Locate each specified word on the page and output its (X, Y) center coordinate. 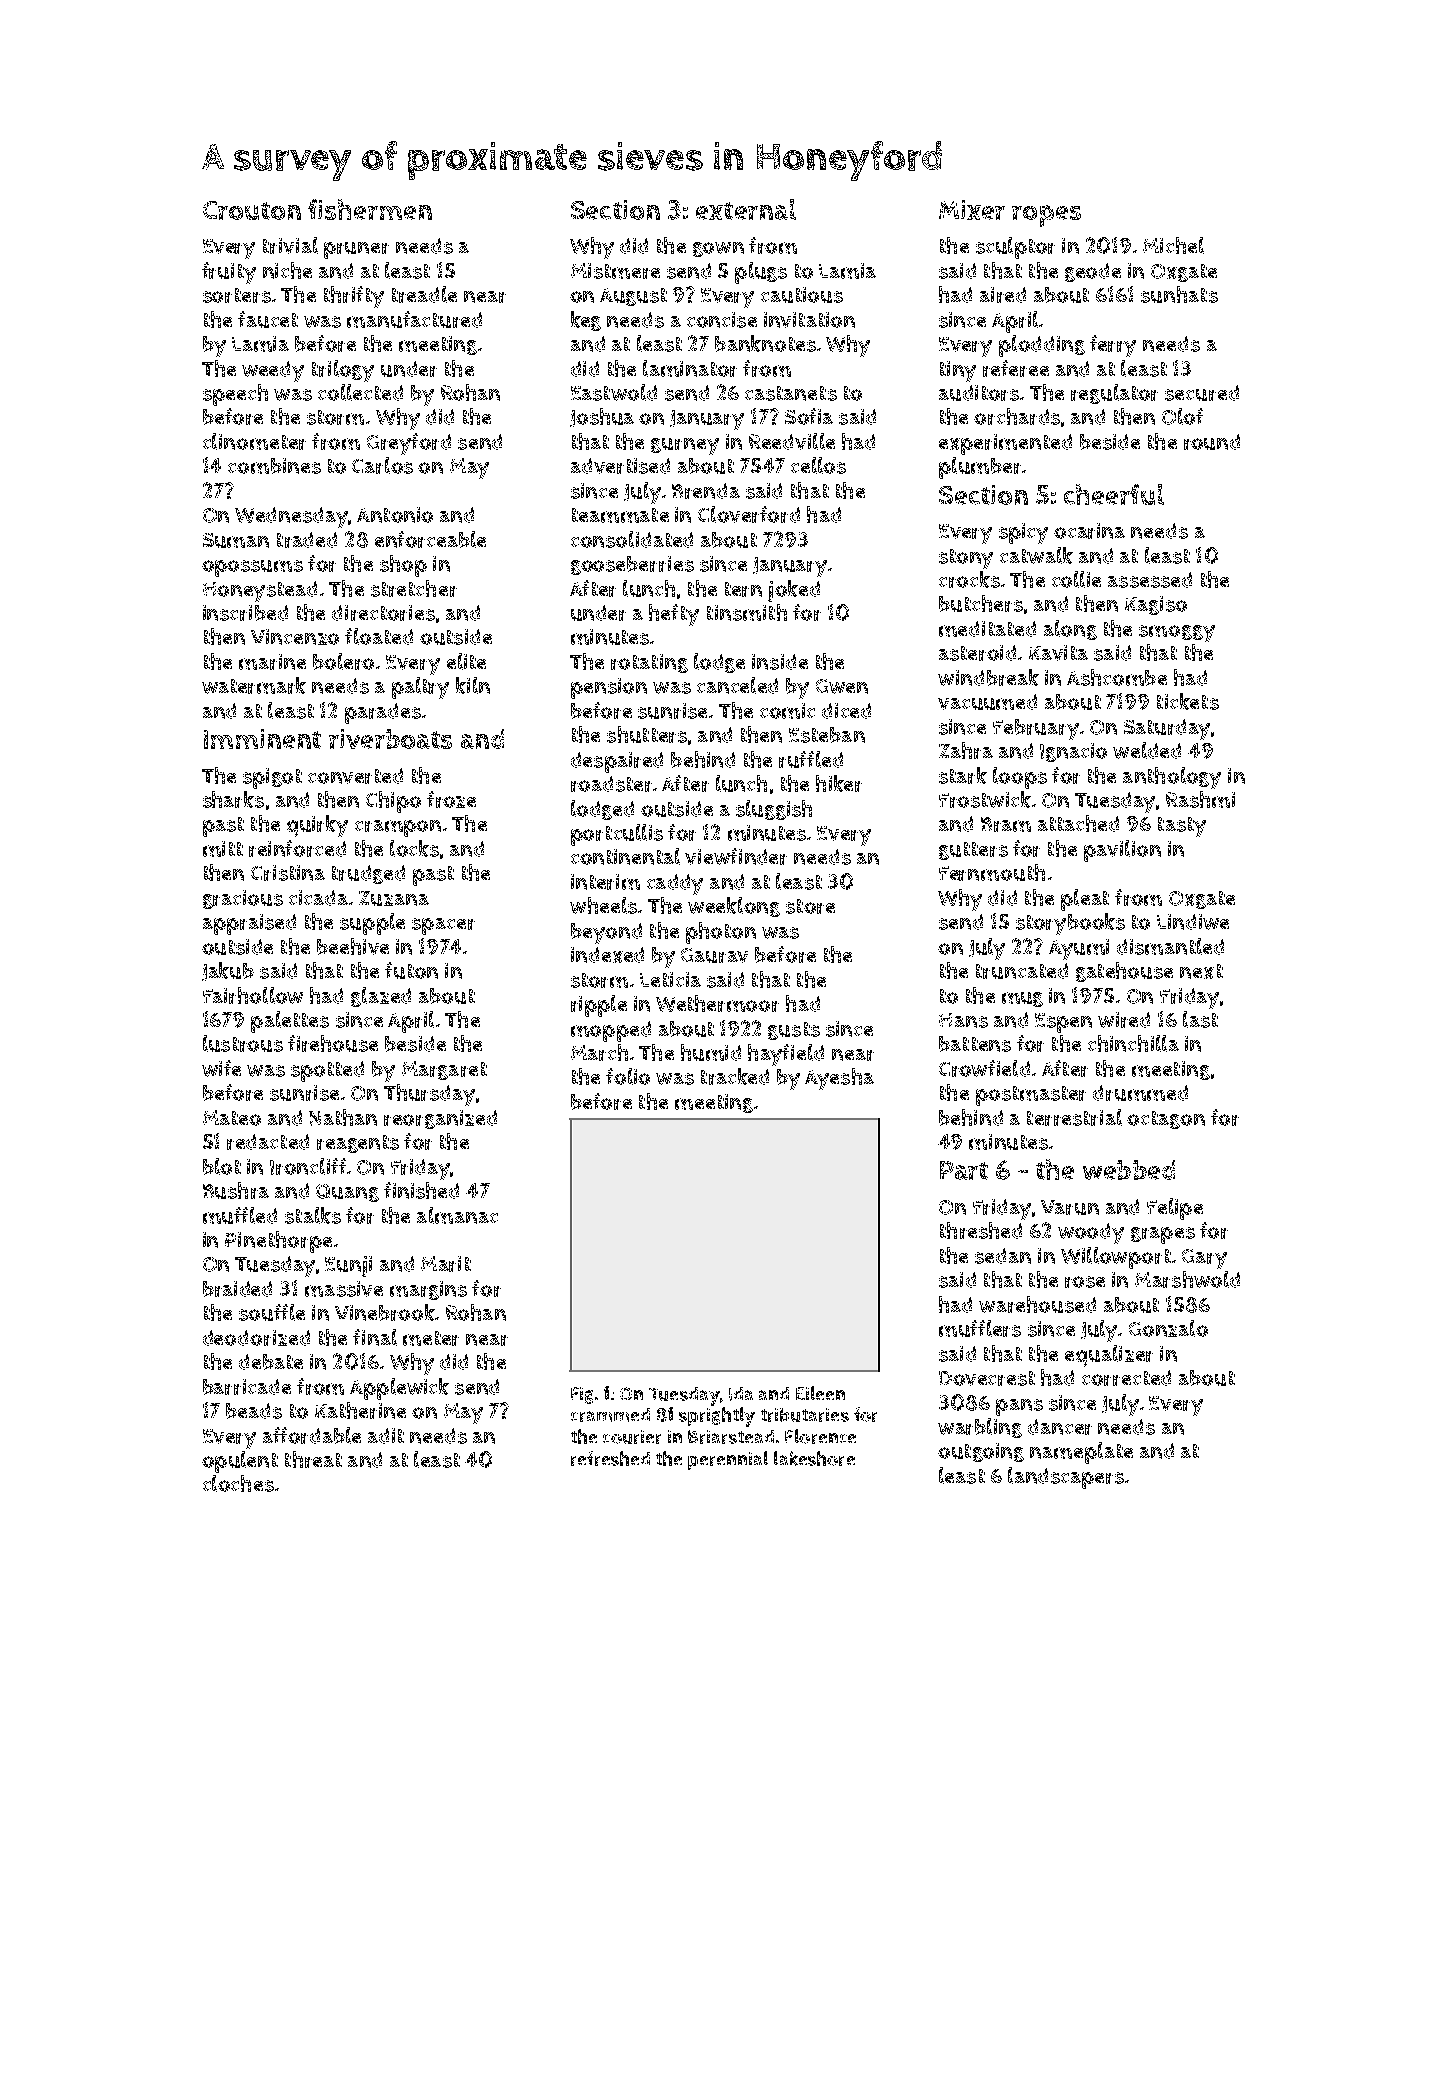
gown (718, 249)
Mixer (972, 210)
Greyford (409, 444)
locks (414, 848)
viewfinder (736, 856)
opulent (240, 1462)
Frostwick (985, 799)
